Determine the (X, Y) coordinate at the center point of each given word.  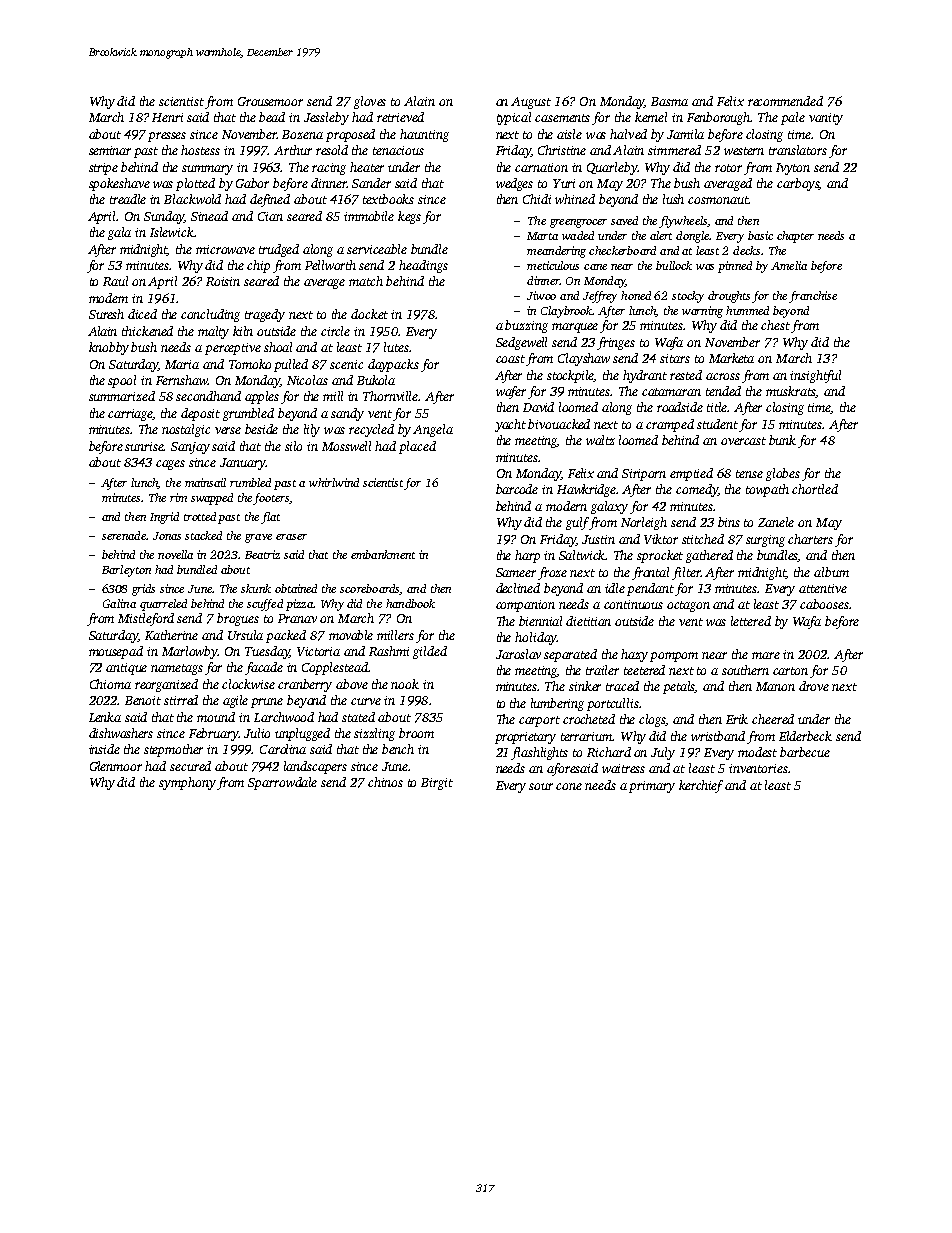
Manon (775, 686)
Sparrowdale (282, 783)
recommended (785, 101)
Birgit (437, 784)
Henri (167, 117)
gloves (370, 102)
